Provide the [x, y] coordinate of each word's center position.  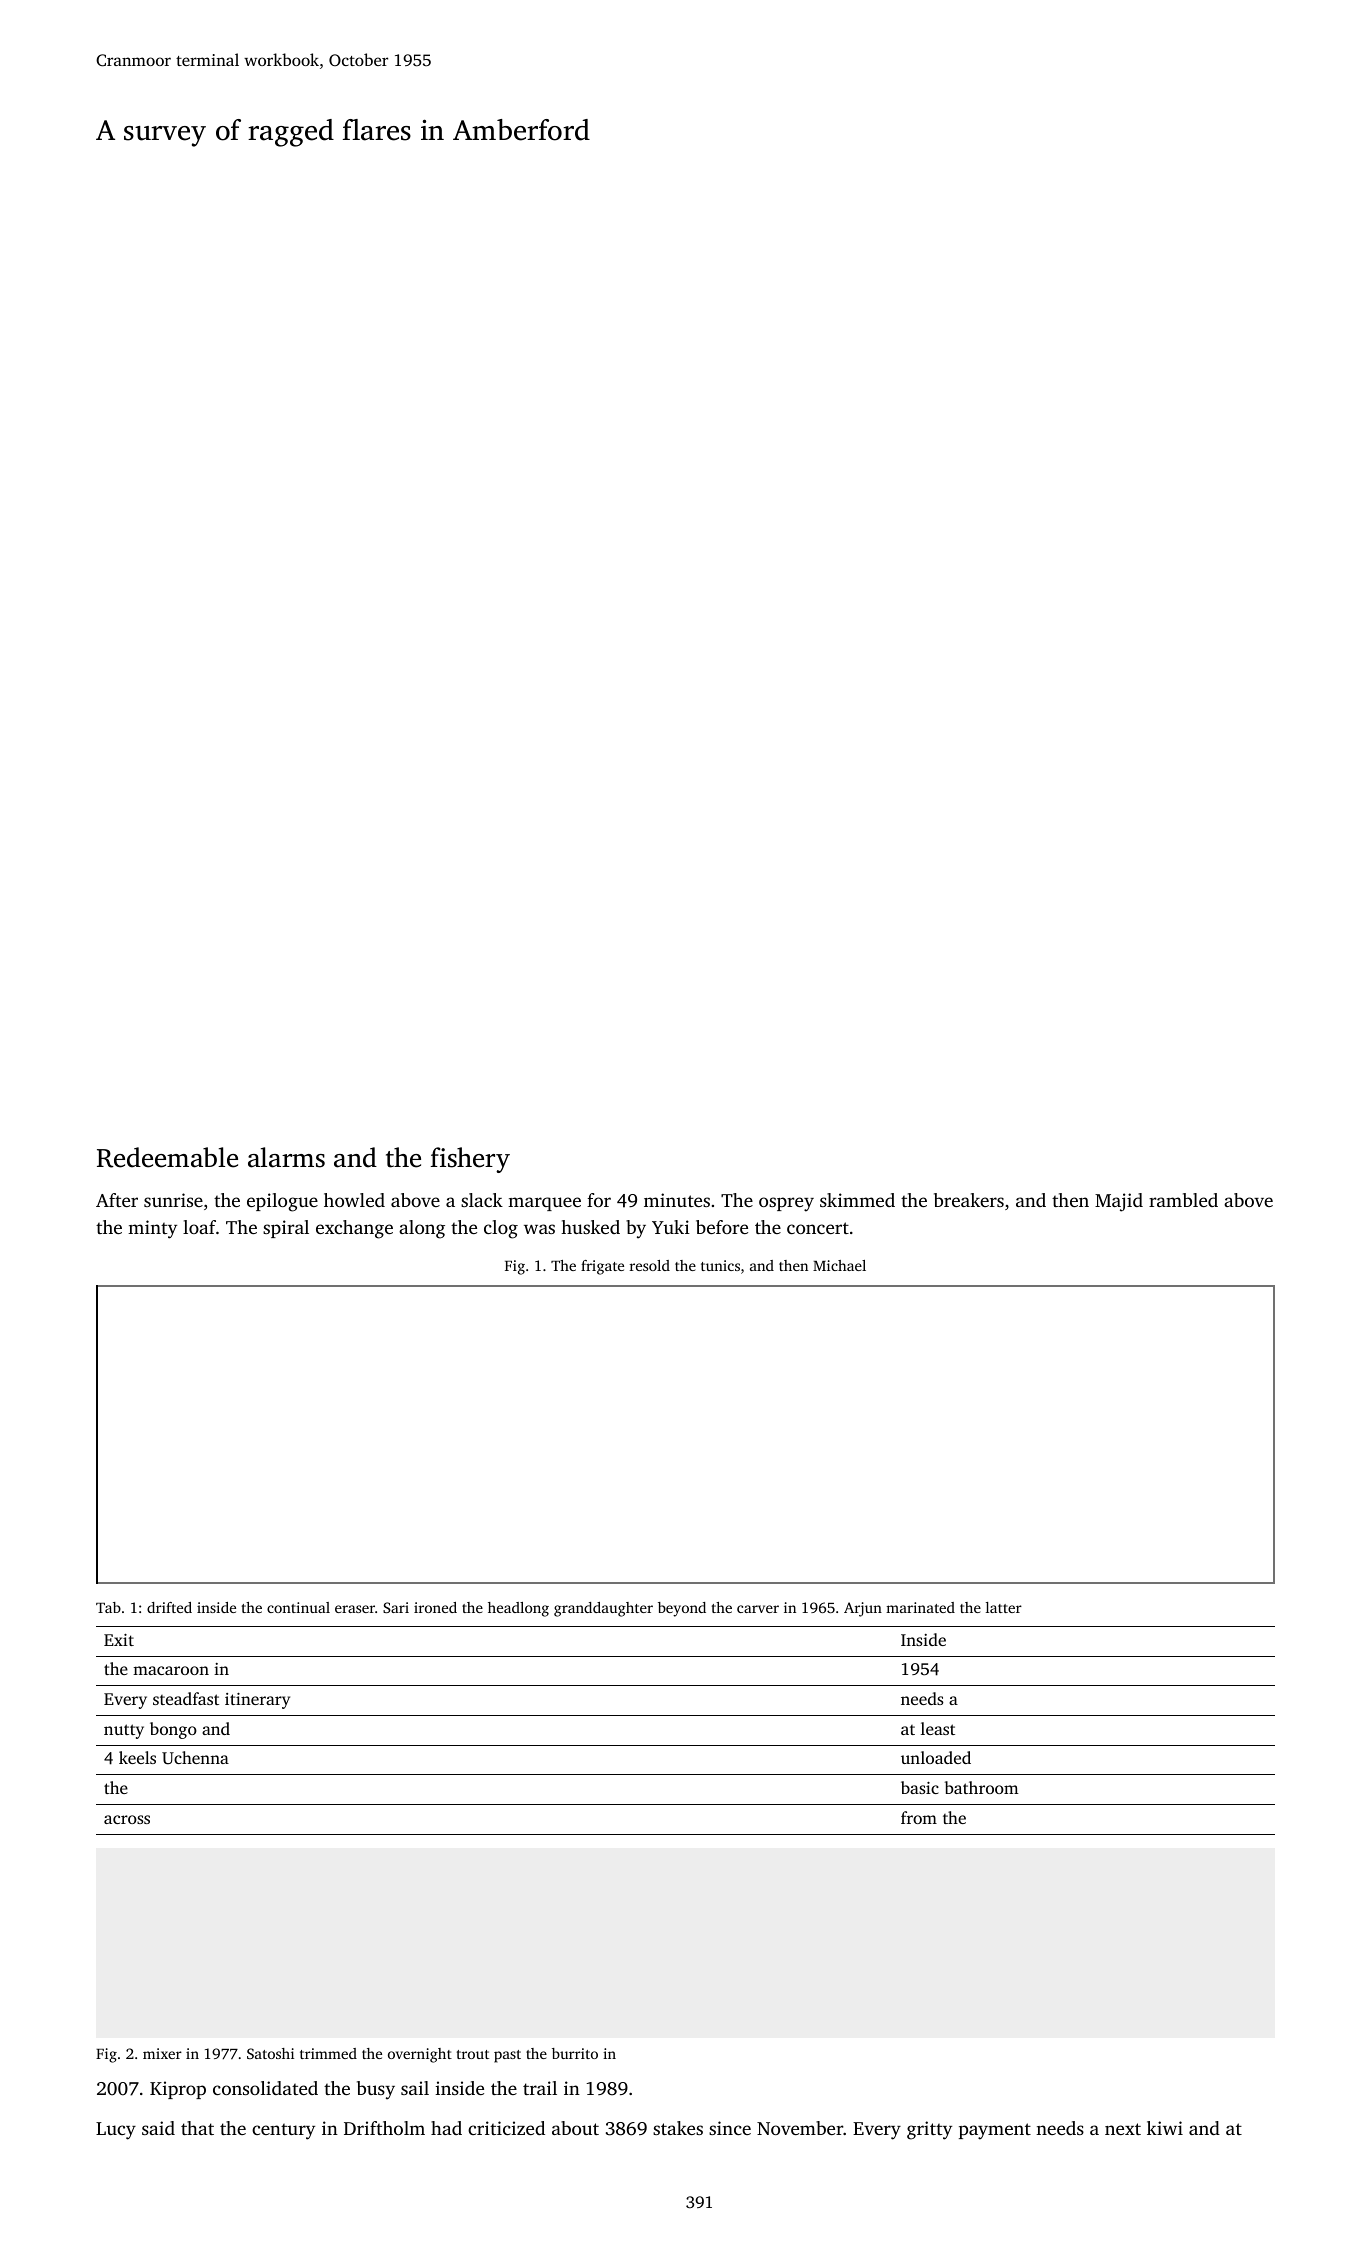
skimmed [857, 1200]
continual [298, 1607]
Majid [1119, 1202]
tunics [720, 1265]
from [919, 1817]
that [197, 2128]
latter [1004, 1607]
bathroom [982, 1787]
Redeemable [167, 1157]
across [127, 1819]
